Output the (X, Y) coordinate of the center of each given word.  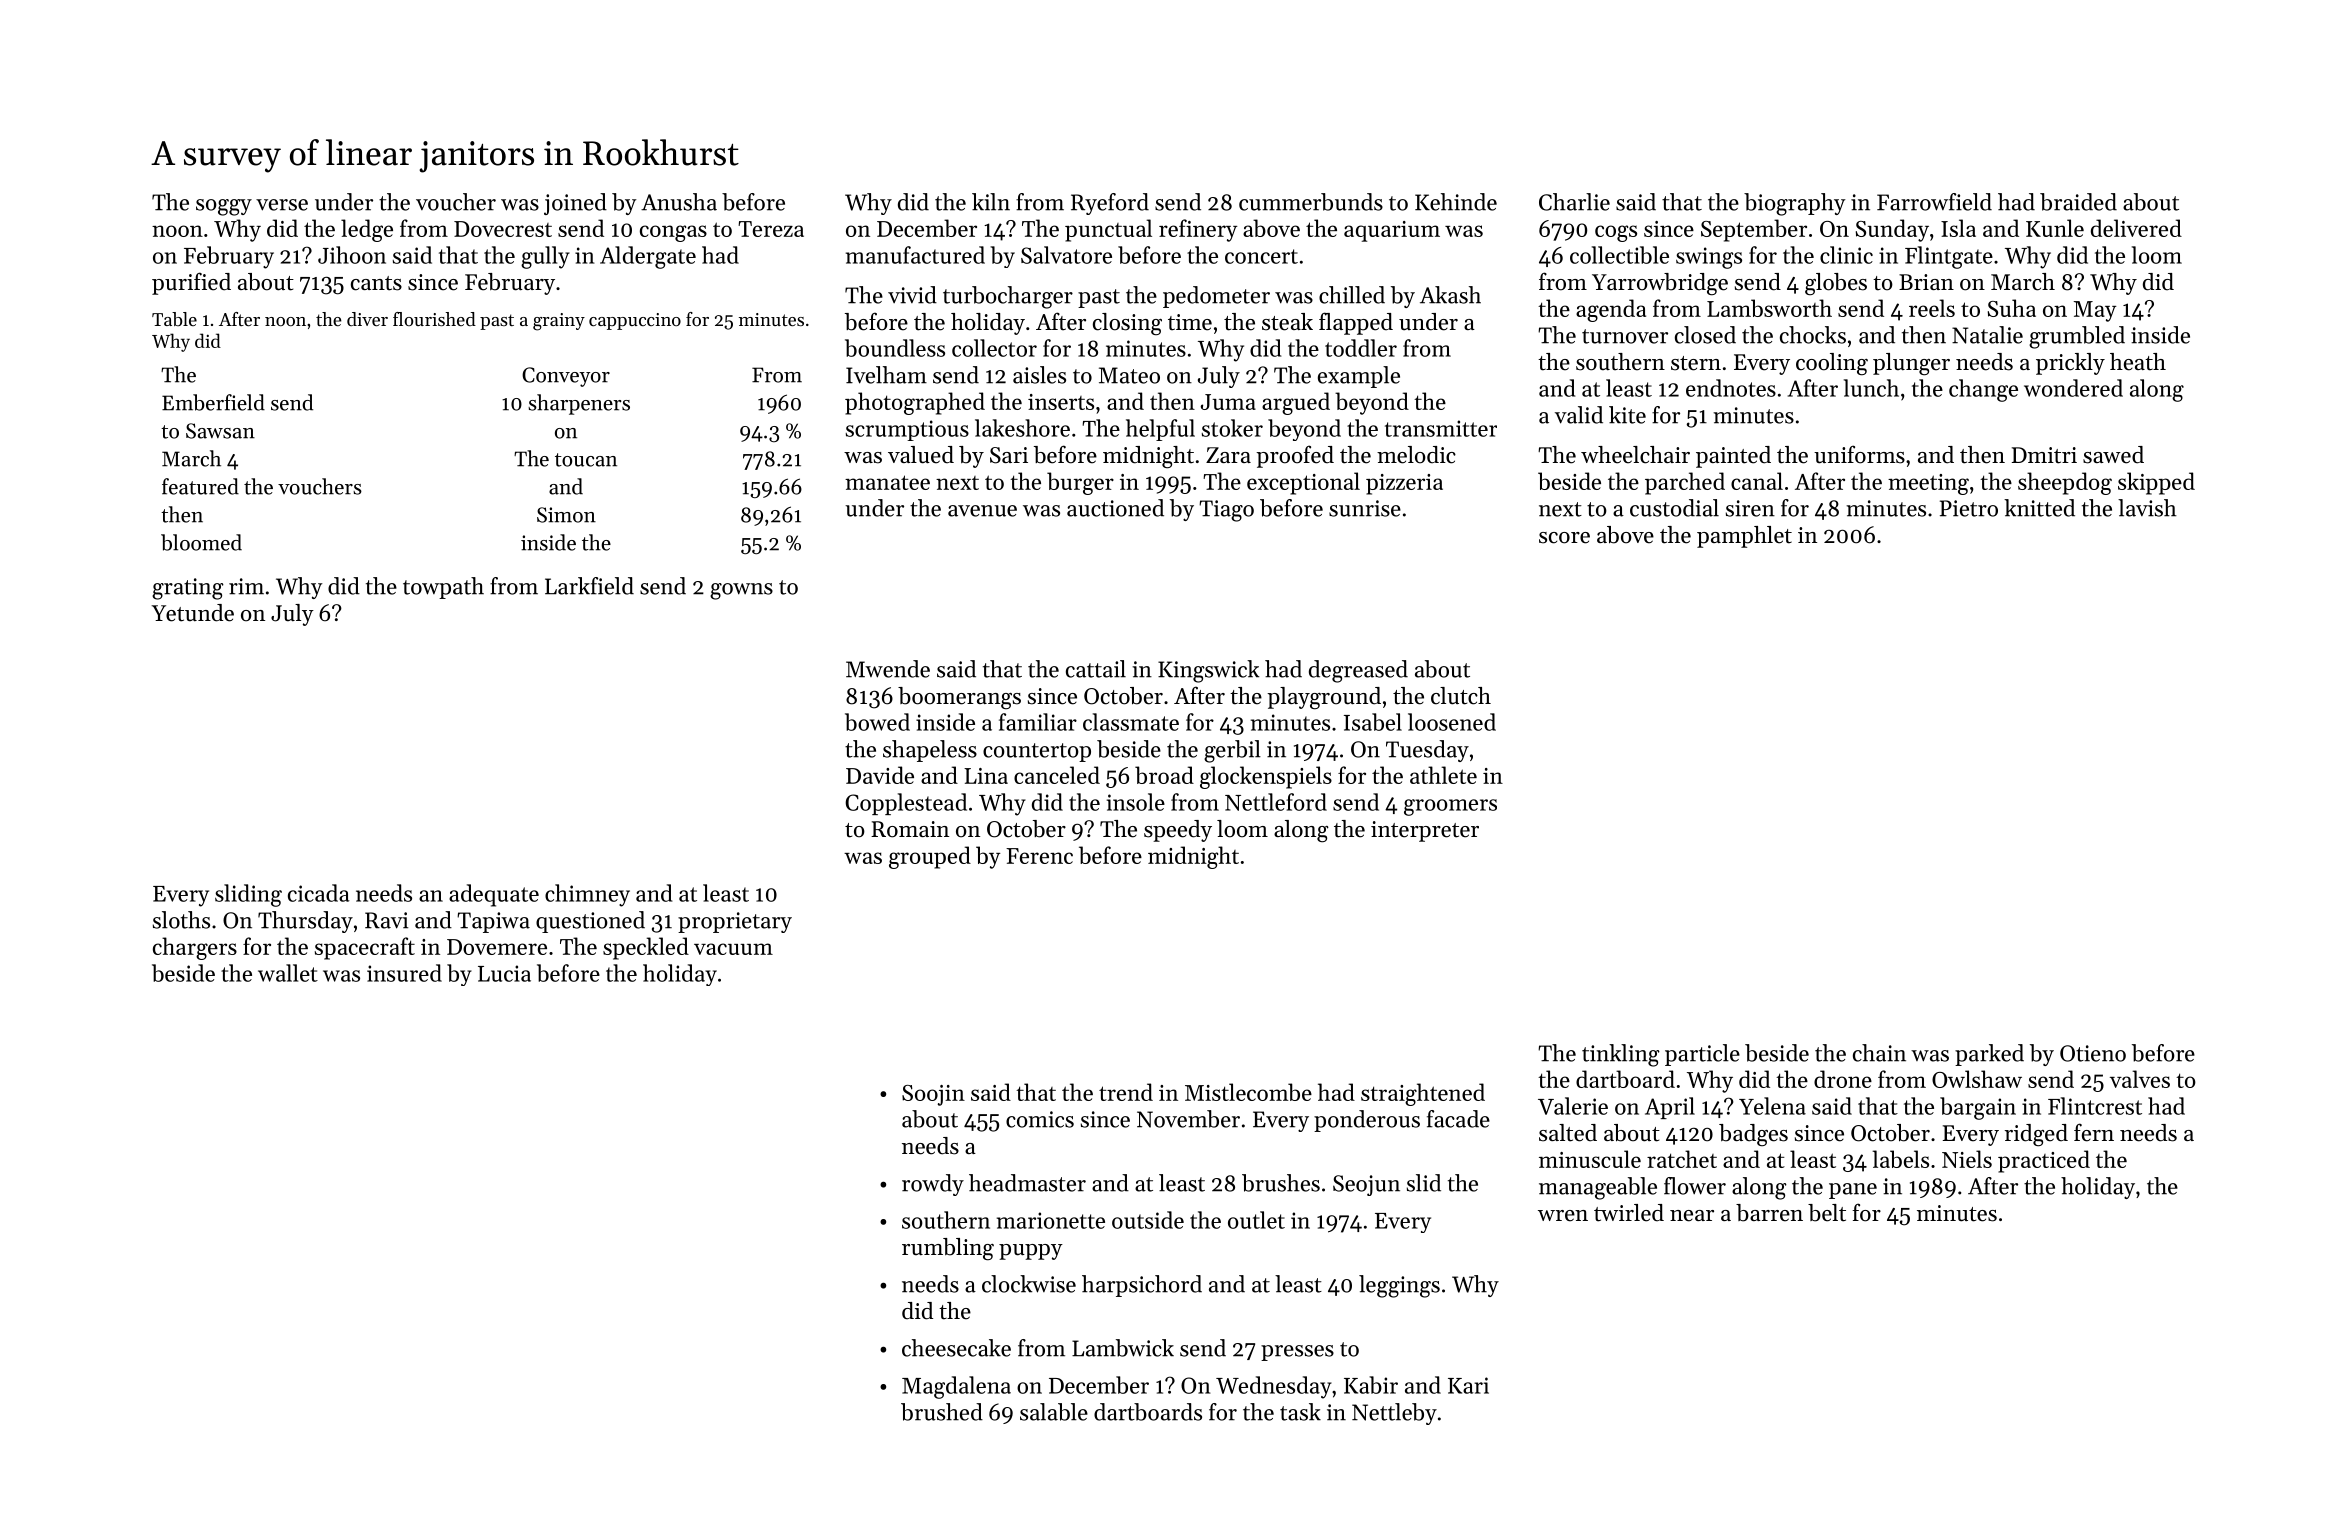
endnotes (1731, 388)
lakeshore (1022, 428)
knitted (2039, 508)
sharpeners (579, 404)
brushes (1281, 1183)
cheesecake (956, 1348)
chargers (195, 948)
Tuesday (1427, 751)
